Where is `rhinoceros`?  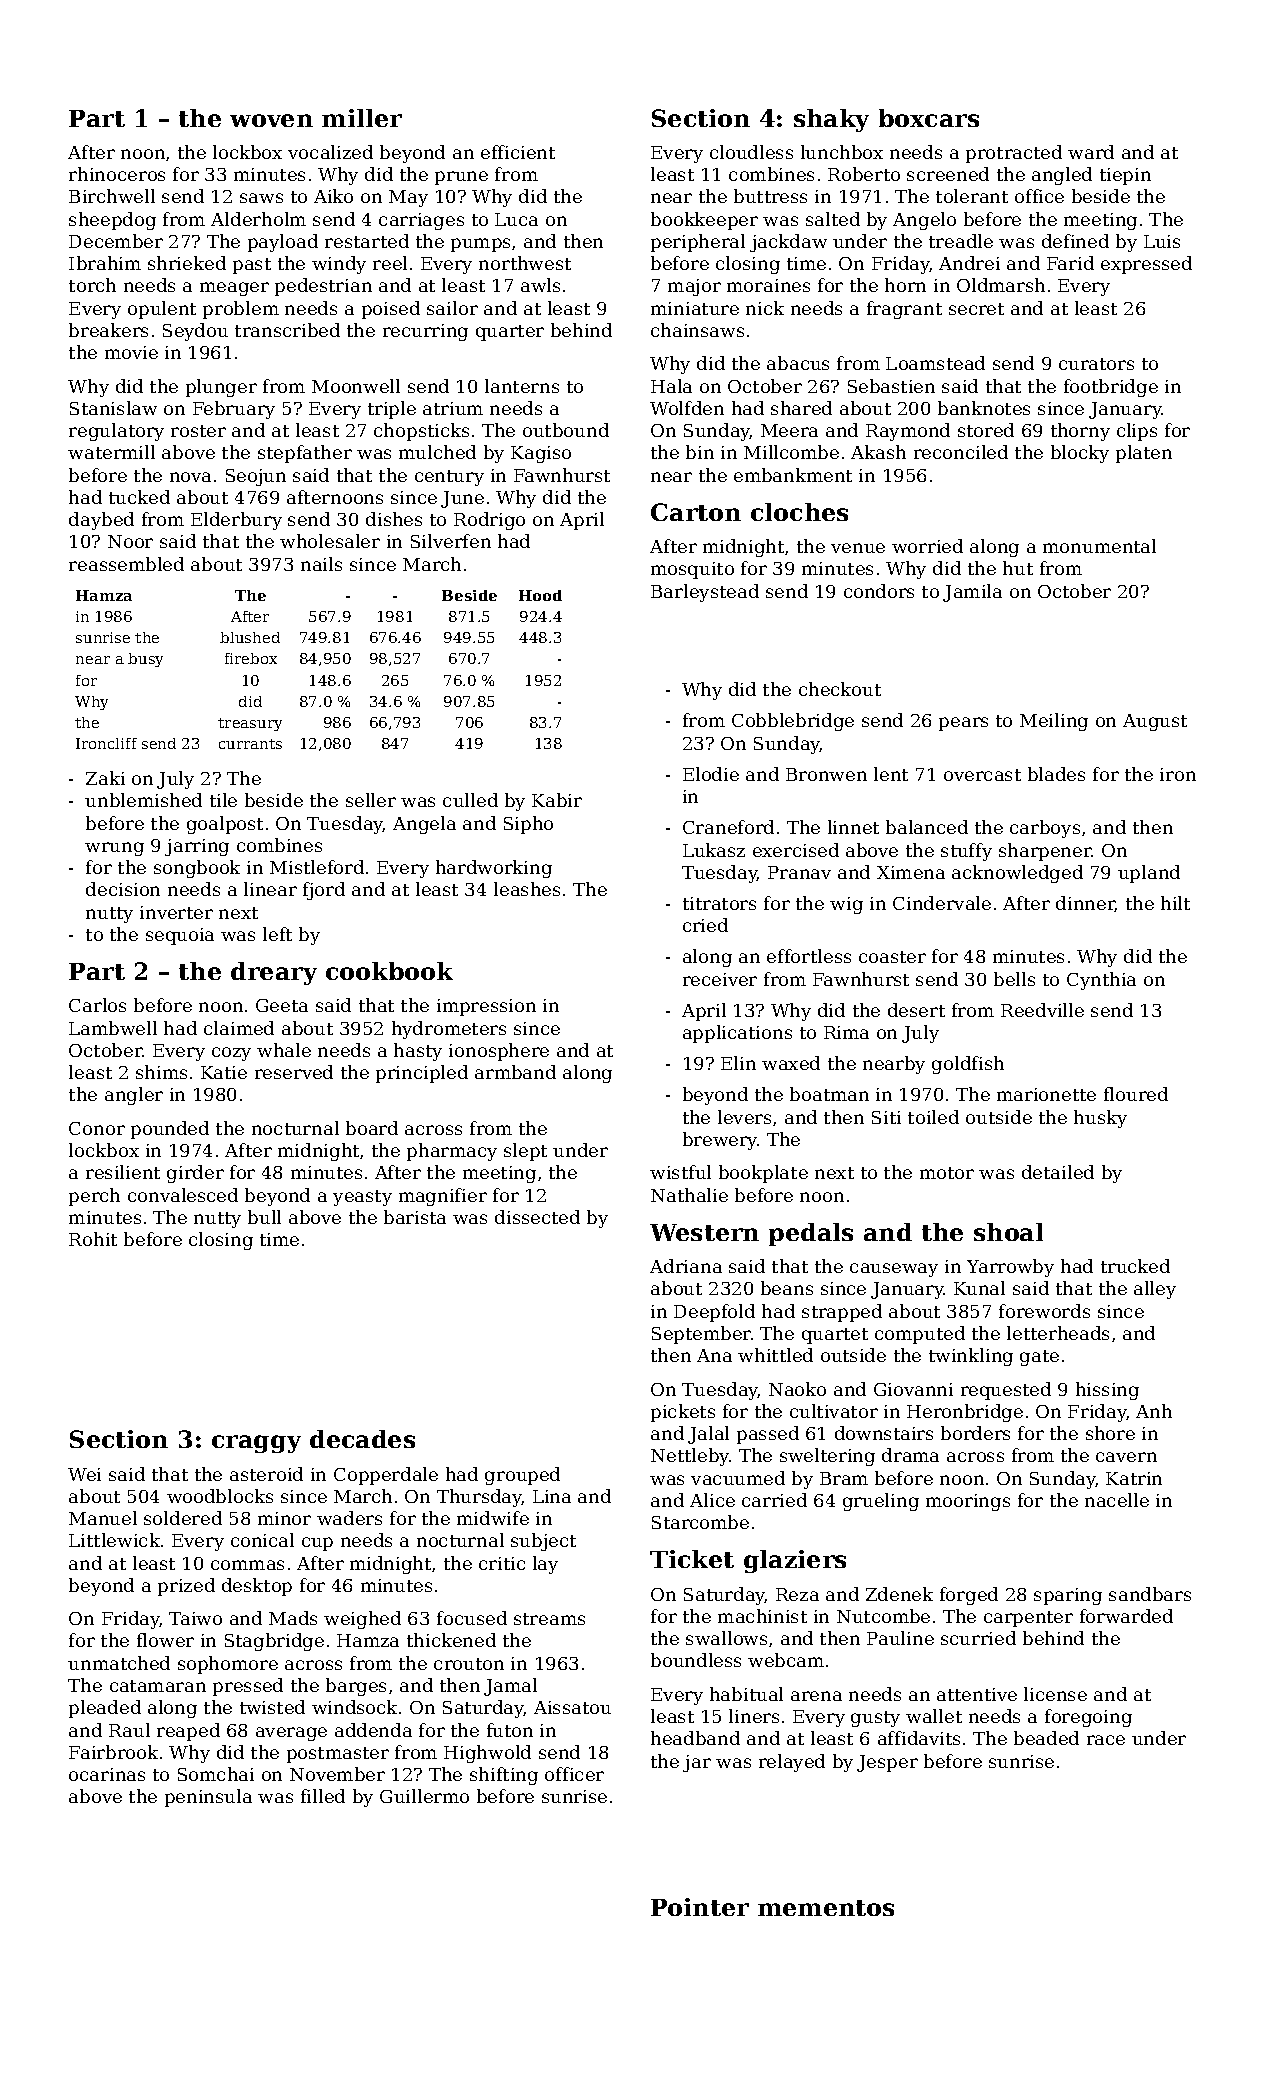
rhinoceros is located at coordinates (117, 174).
